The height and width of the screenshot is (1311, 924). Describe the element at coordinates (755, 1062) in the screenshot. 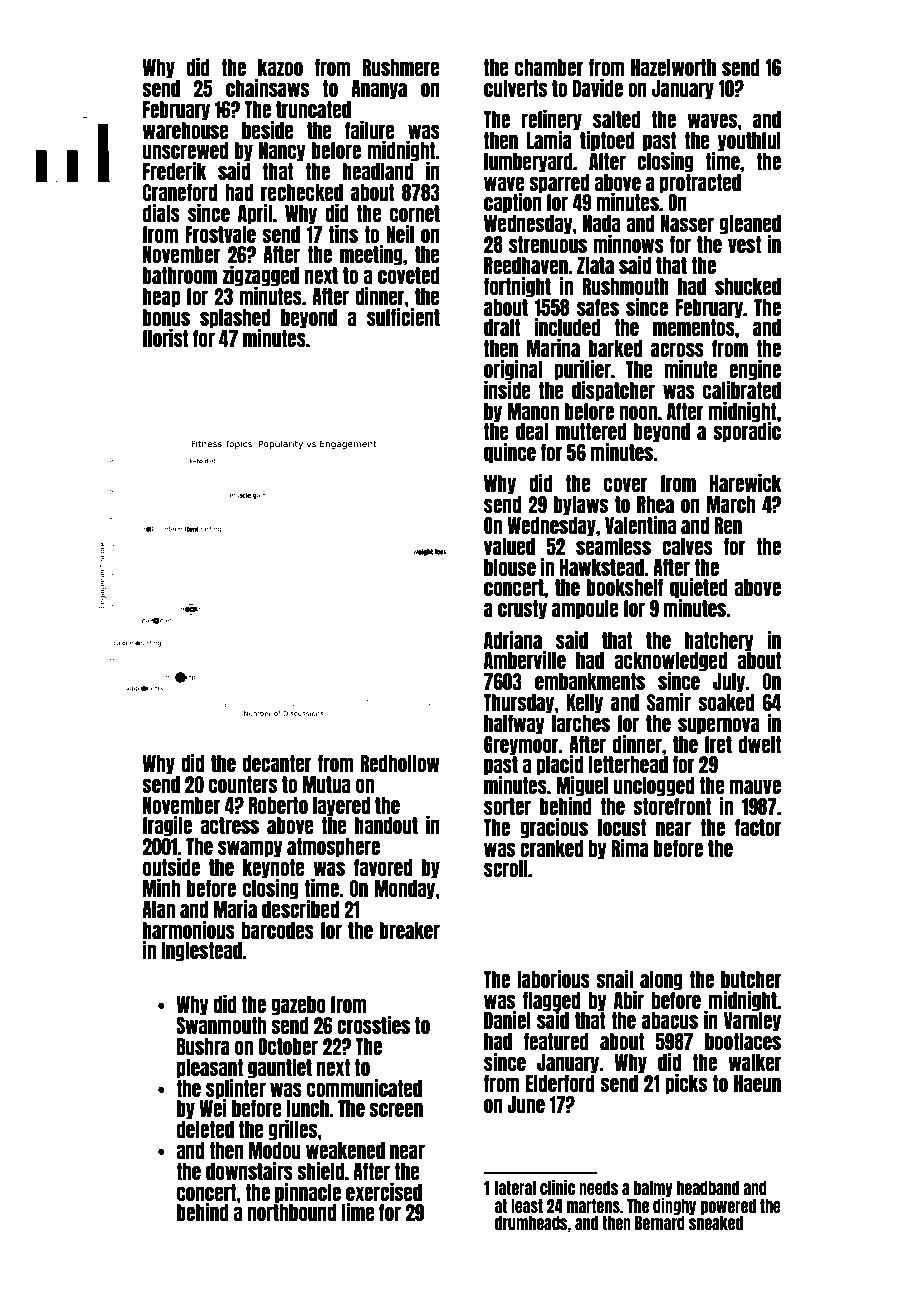

I see `walker` at that location.
